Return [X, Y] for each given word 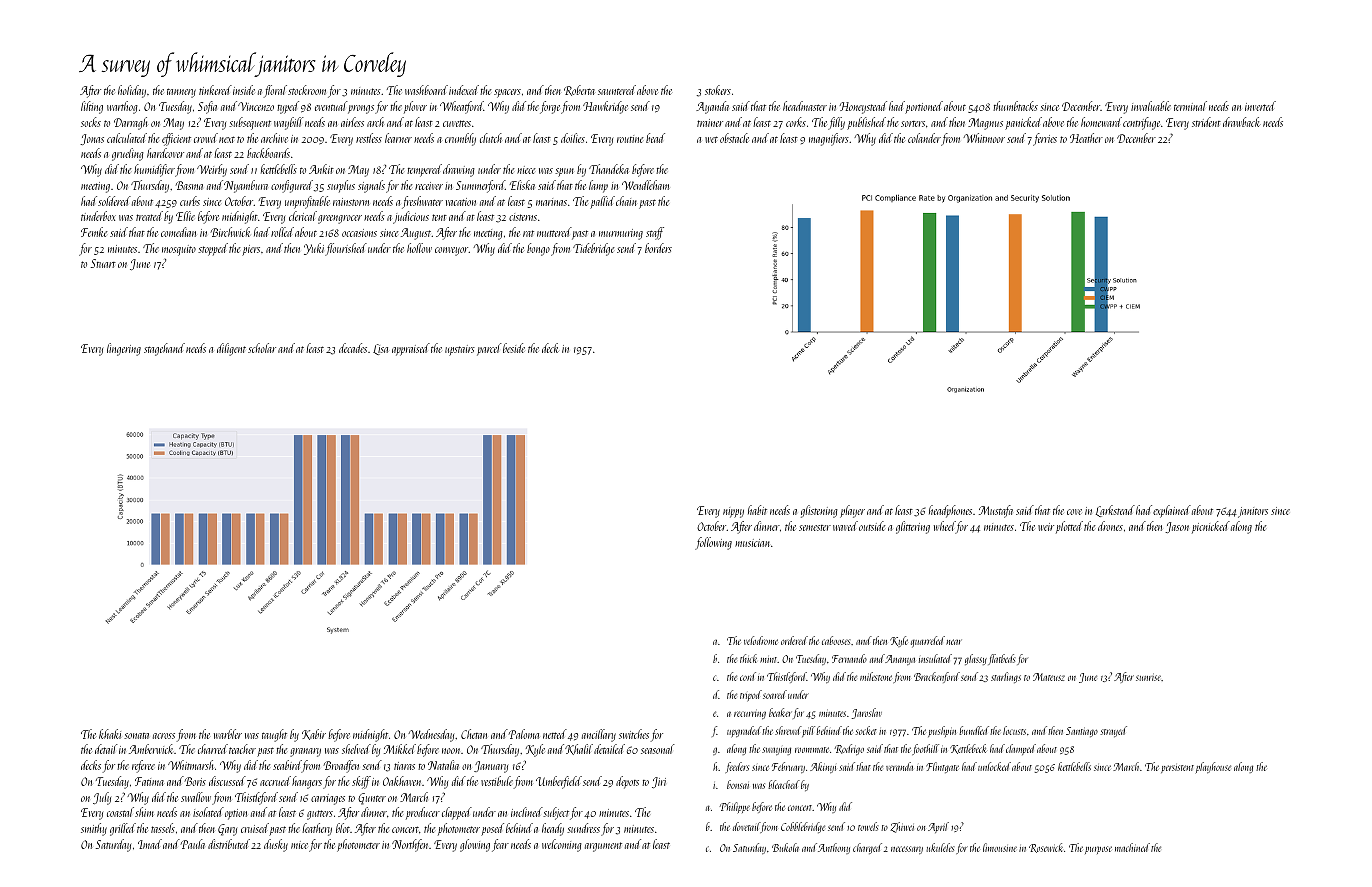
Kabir [314, 734]
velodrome [761, 640]
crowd [206, 138]
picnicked [1211, 527]
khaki [110, 734]
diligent [231, 349]
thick [748, 658]
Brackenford [937, 677]
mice [299, 845]
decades [353, 348]
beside [514, 348]
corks [796, 122]
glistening [819, 511]
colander [924, 138]
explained [1172, 511]
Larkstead [1115, 511]
